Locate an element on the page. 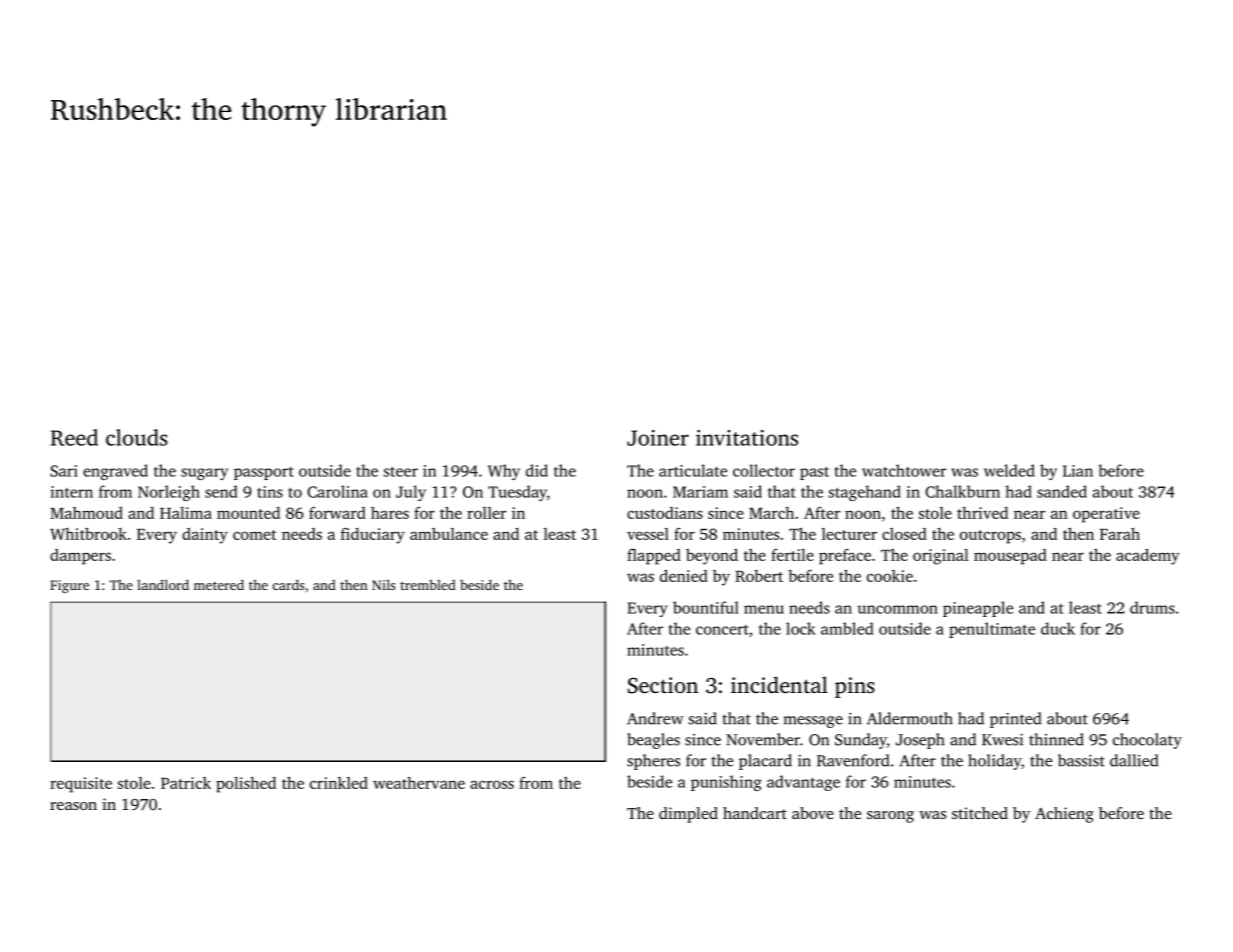 The image size is (1233, 952). Patrick is located at coordinates (186, 783).
